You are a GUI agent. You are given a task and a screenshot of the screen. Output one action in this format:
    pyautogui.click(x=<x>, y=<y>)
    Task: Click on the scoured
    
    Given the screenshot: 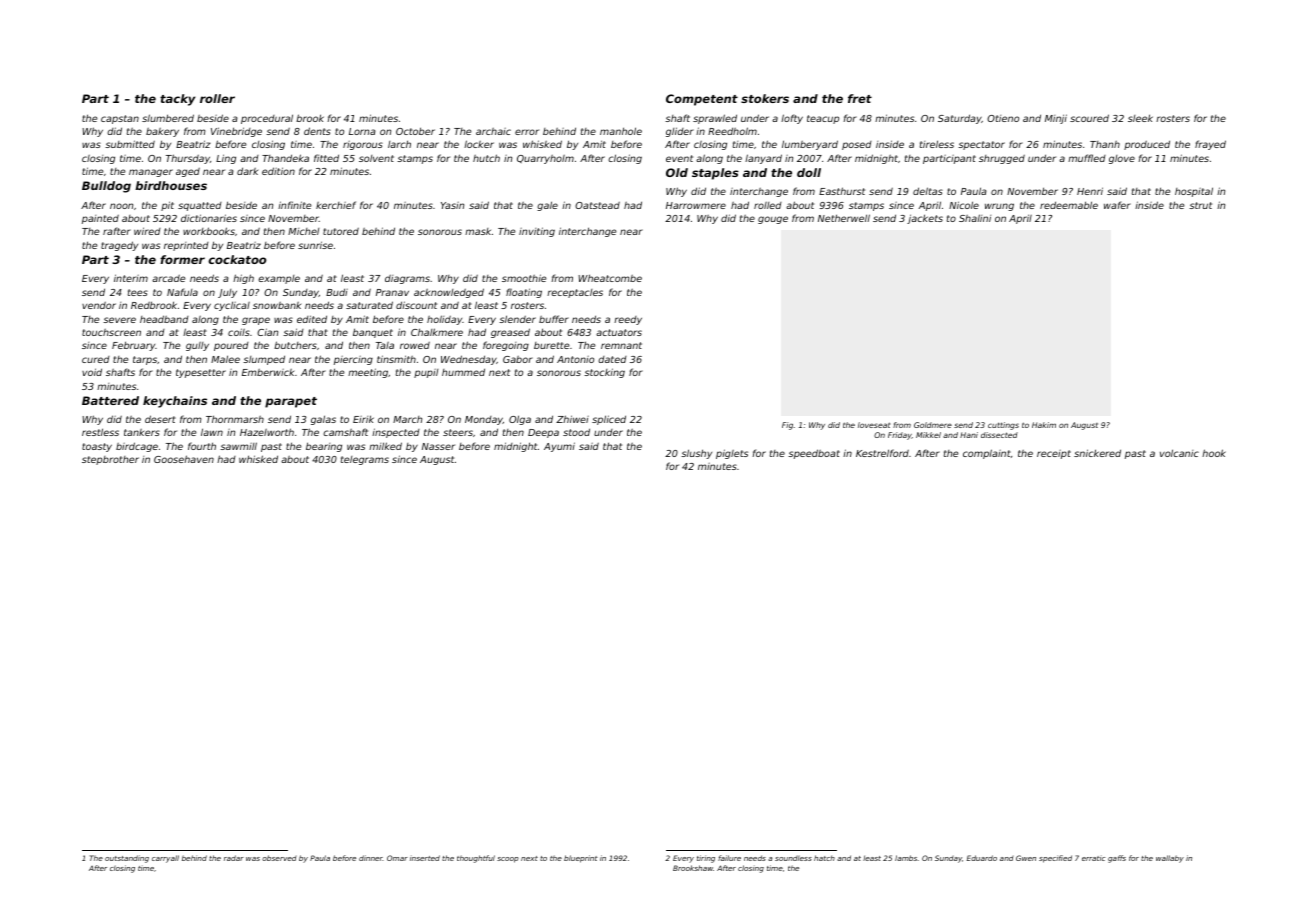 What is the action you would take?
    pyautogui.click(x=1089, y=118)
